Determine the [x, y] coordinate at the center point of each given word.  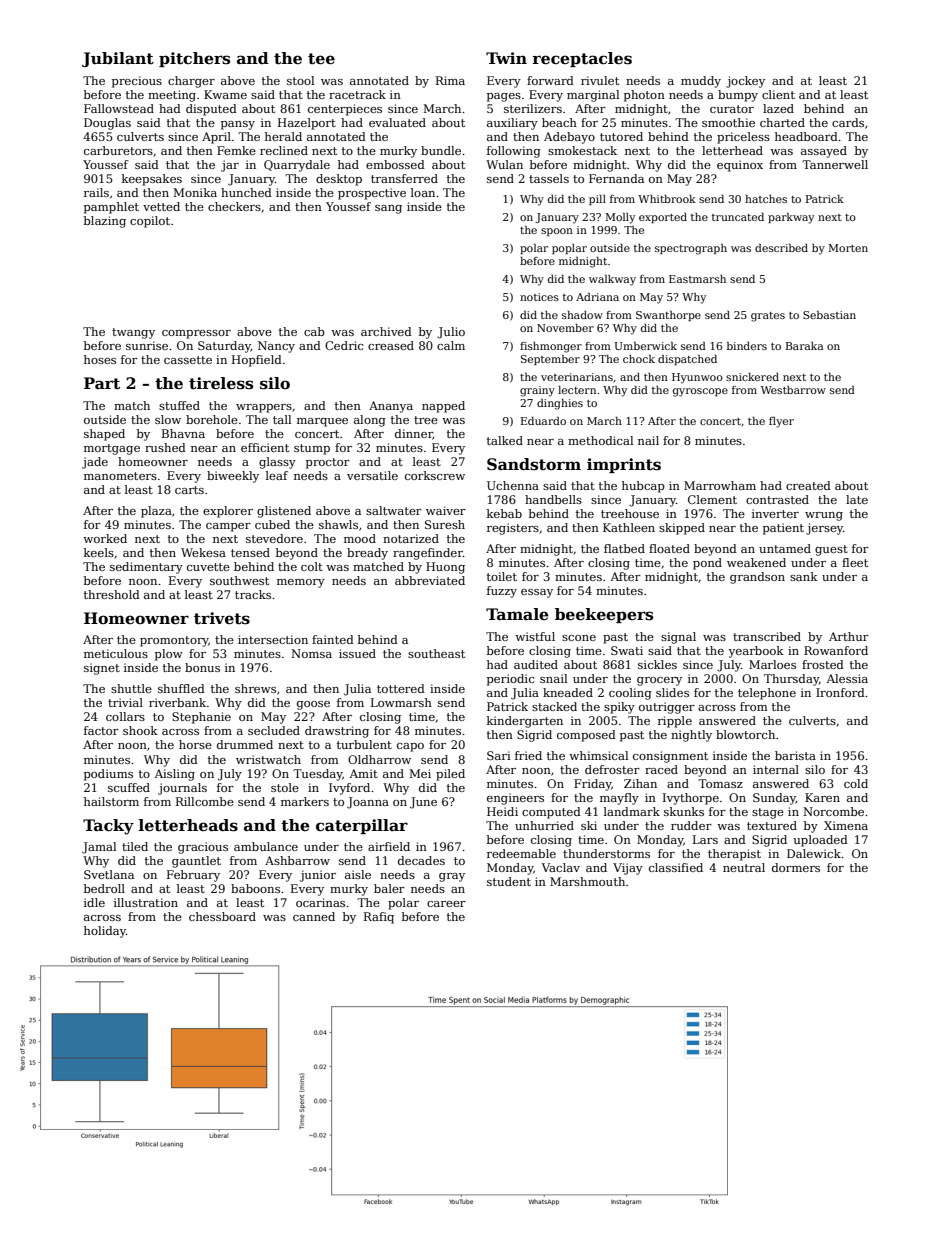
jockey [745, 82]
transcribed [767, 636]
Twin [506, 58]
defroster [612, 769]
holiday [105, 932]
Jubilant [118, 59]
